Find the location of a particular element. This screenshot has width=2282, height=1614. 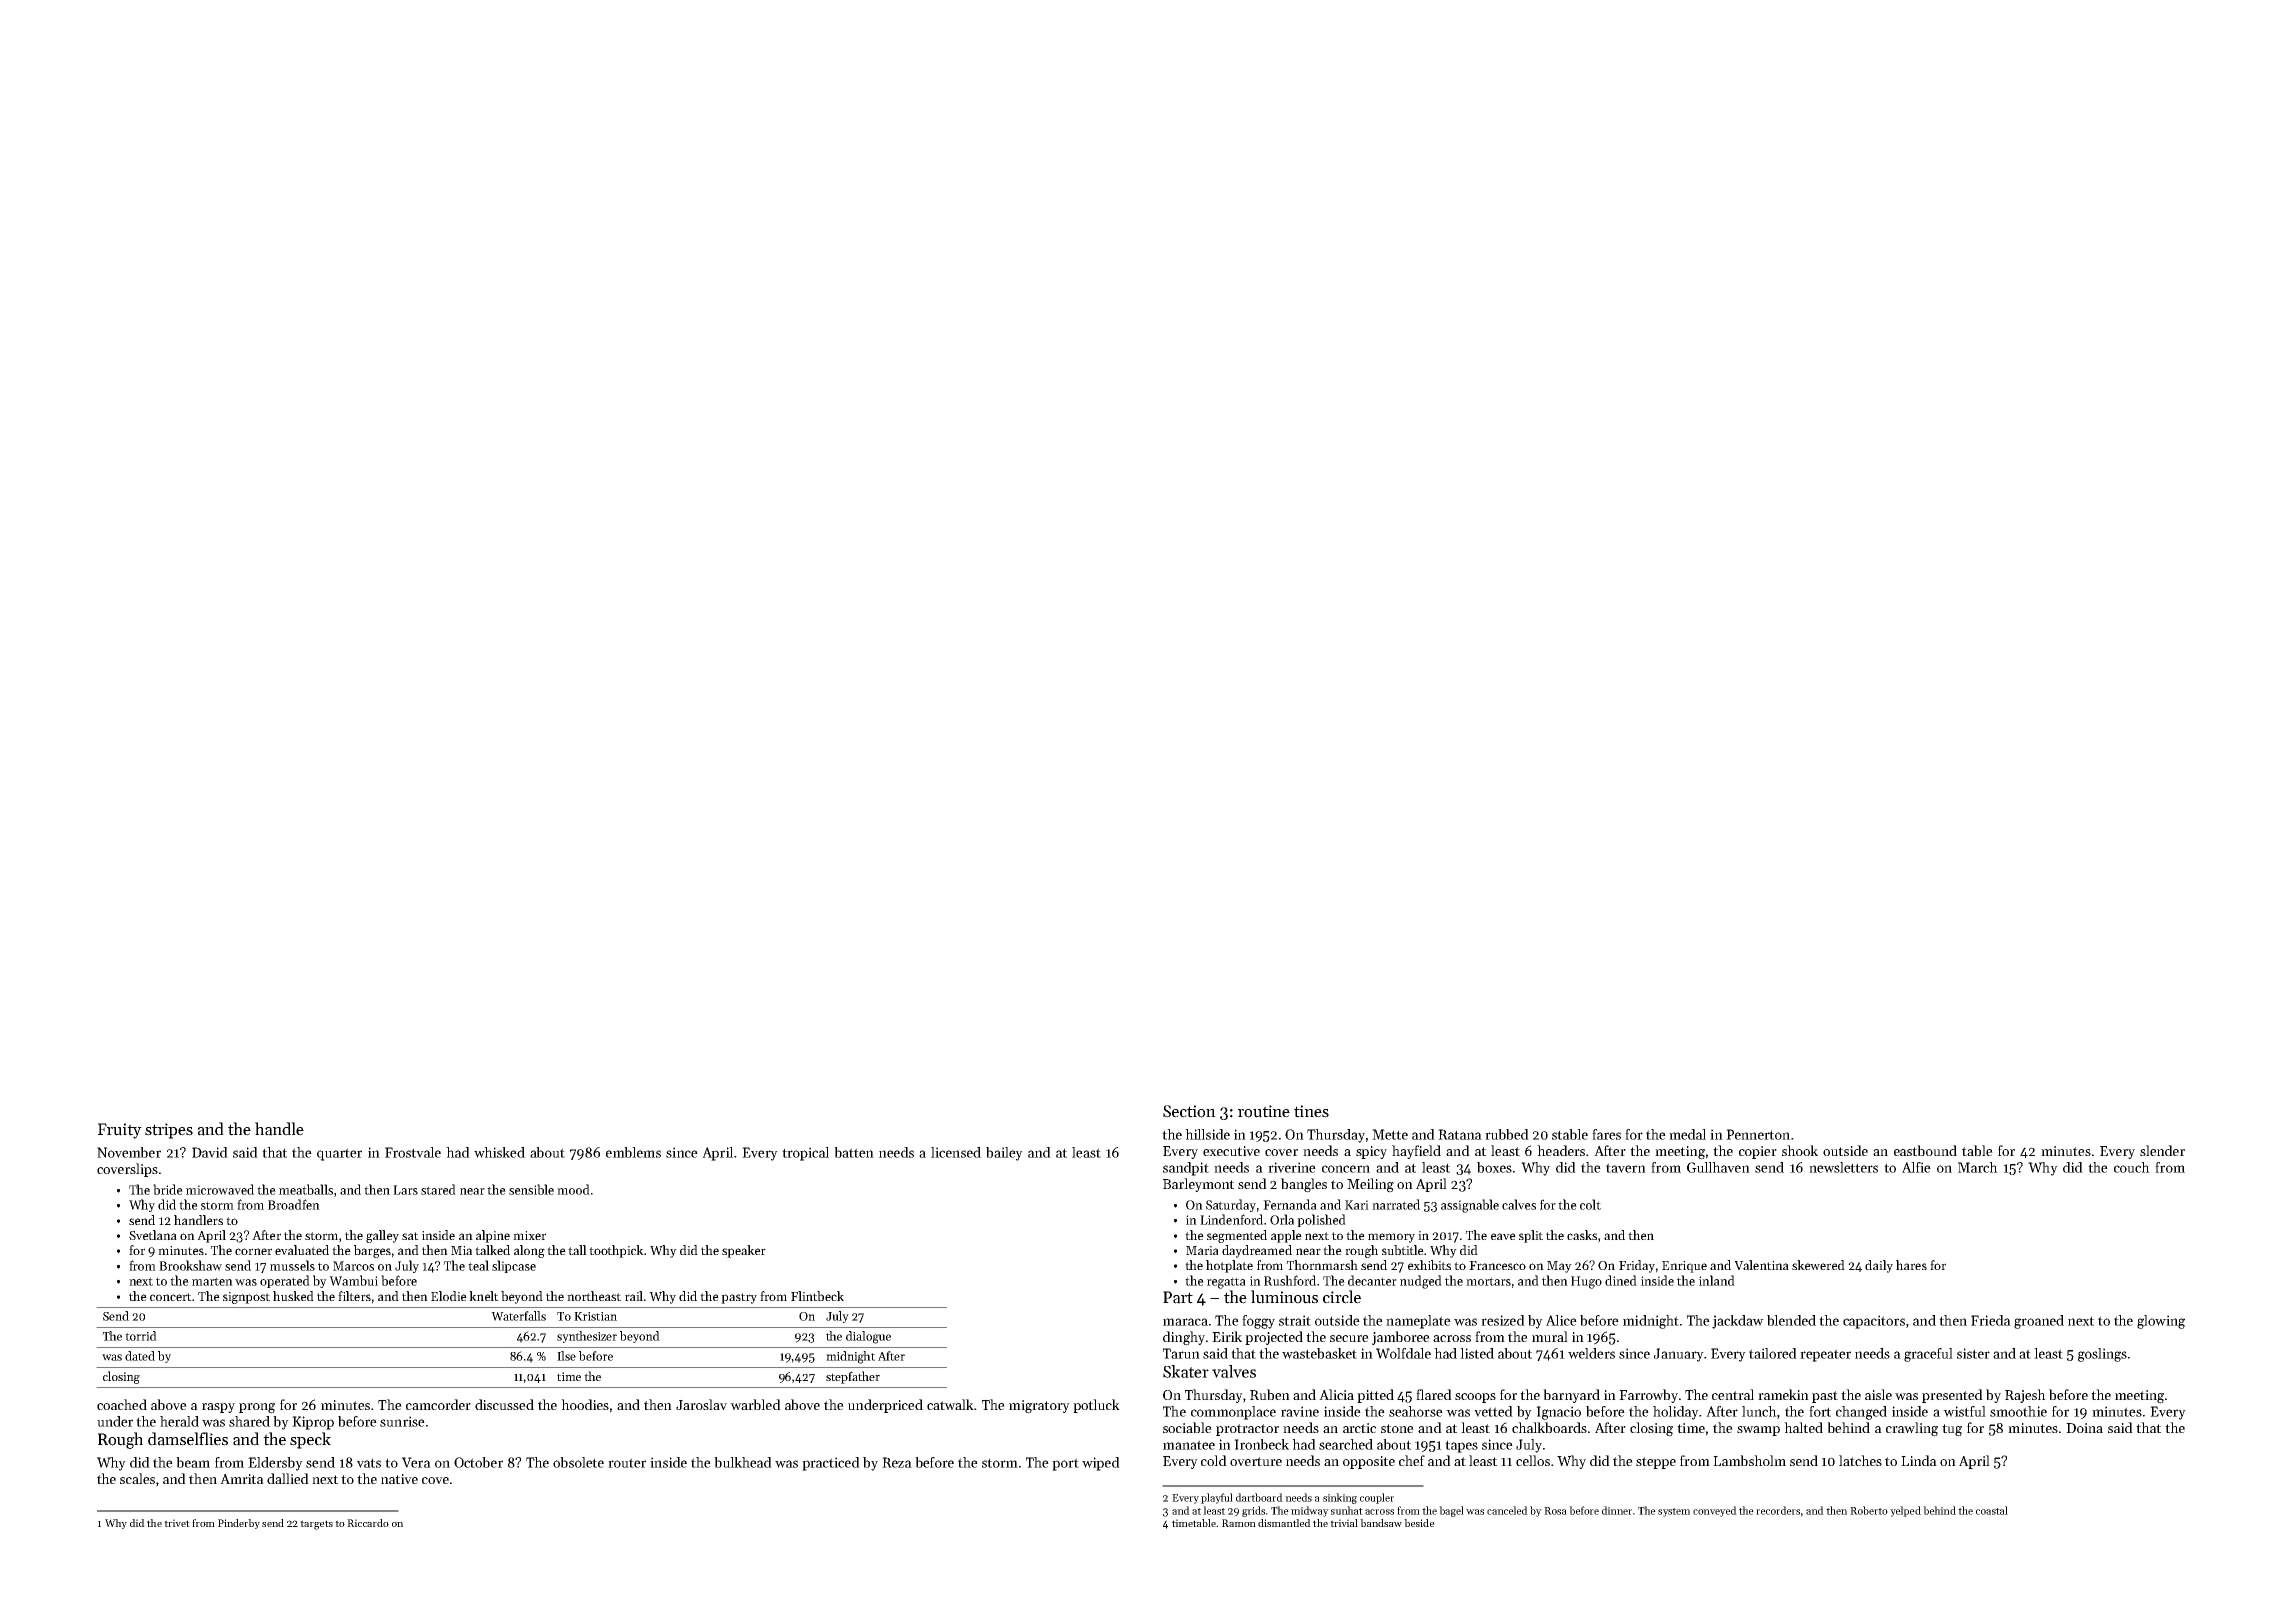

Frostvale is located at coordinates (413, 1152).
